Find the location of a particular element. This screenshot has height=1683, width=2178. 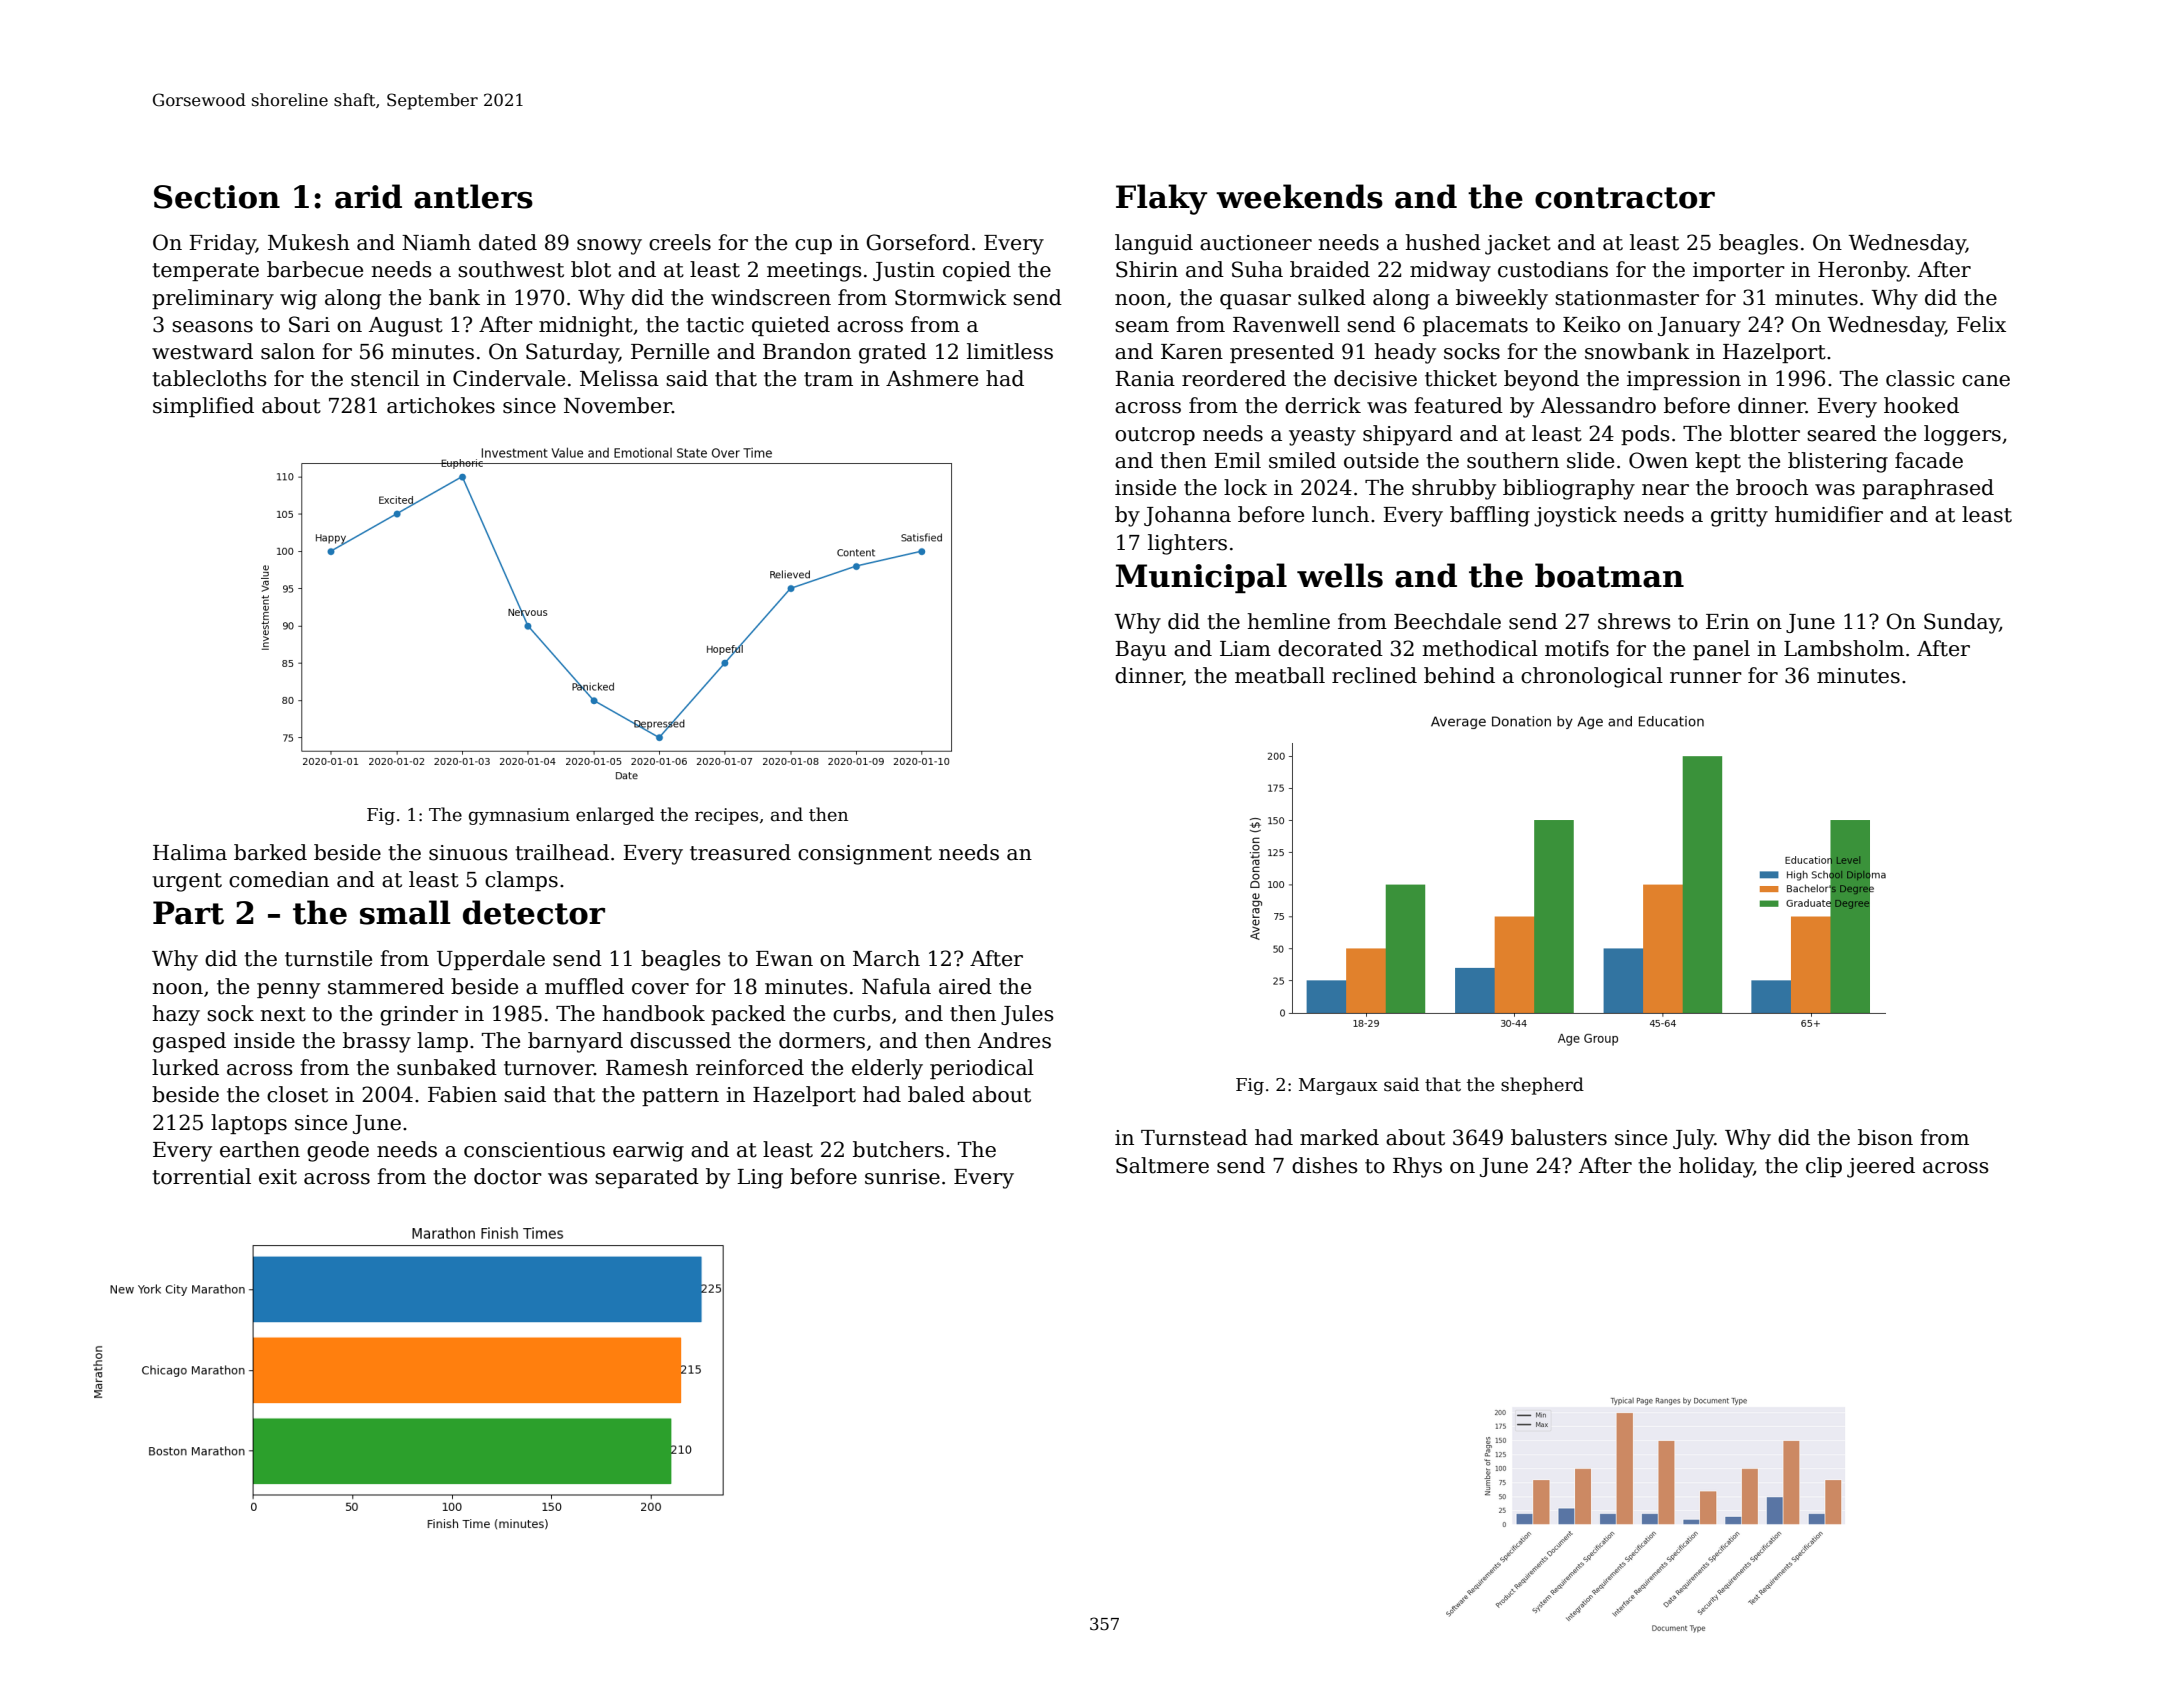

gymnasium is located at coordinates (519, 816).
